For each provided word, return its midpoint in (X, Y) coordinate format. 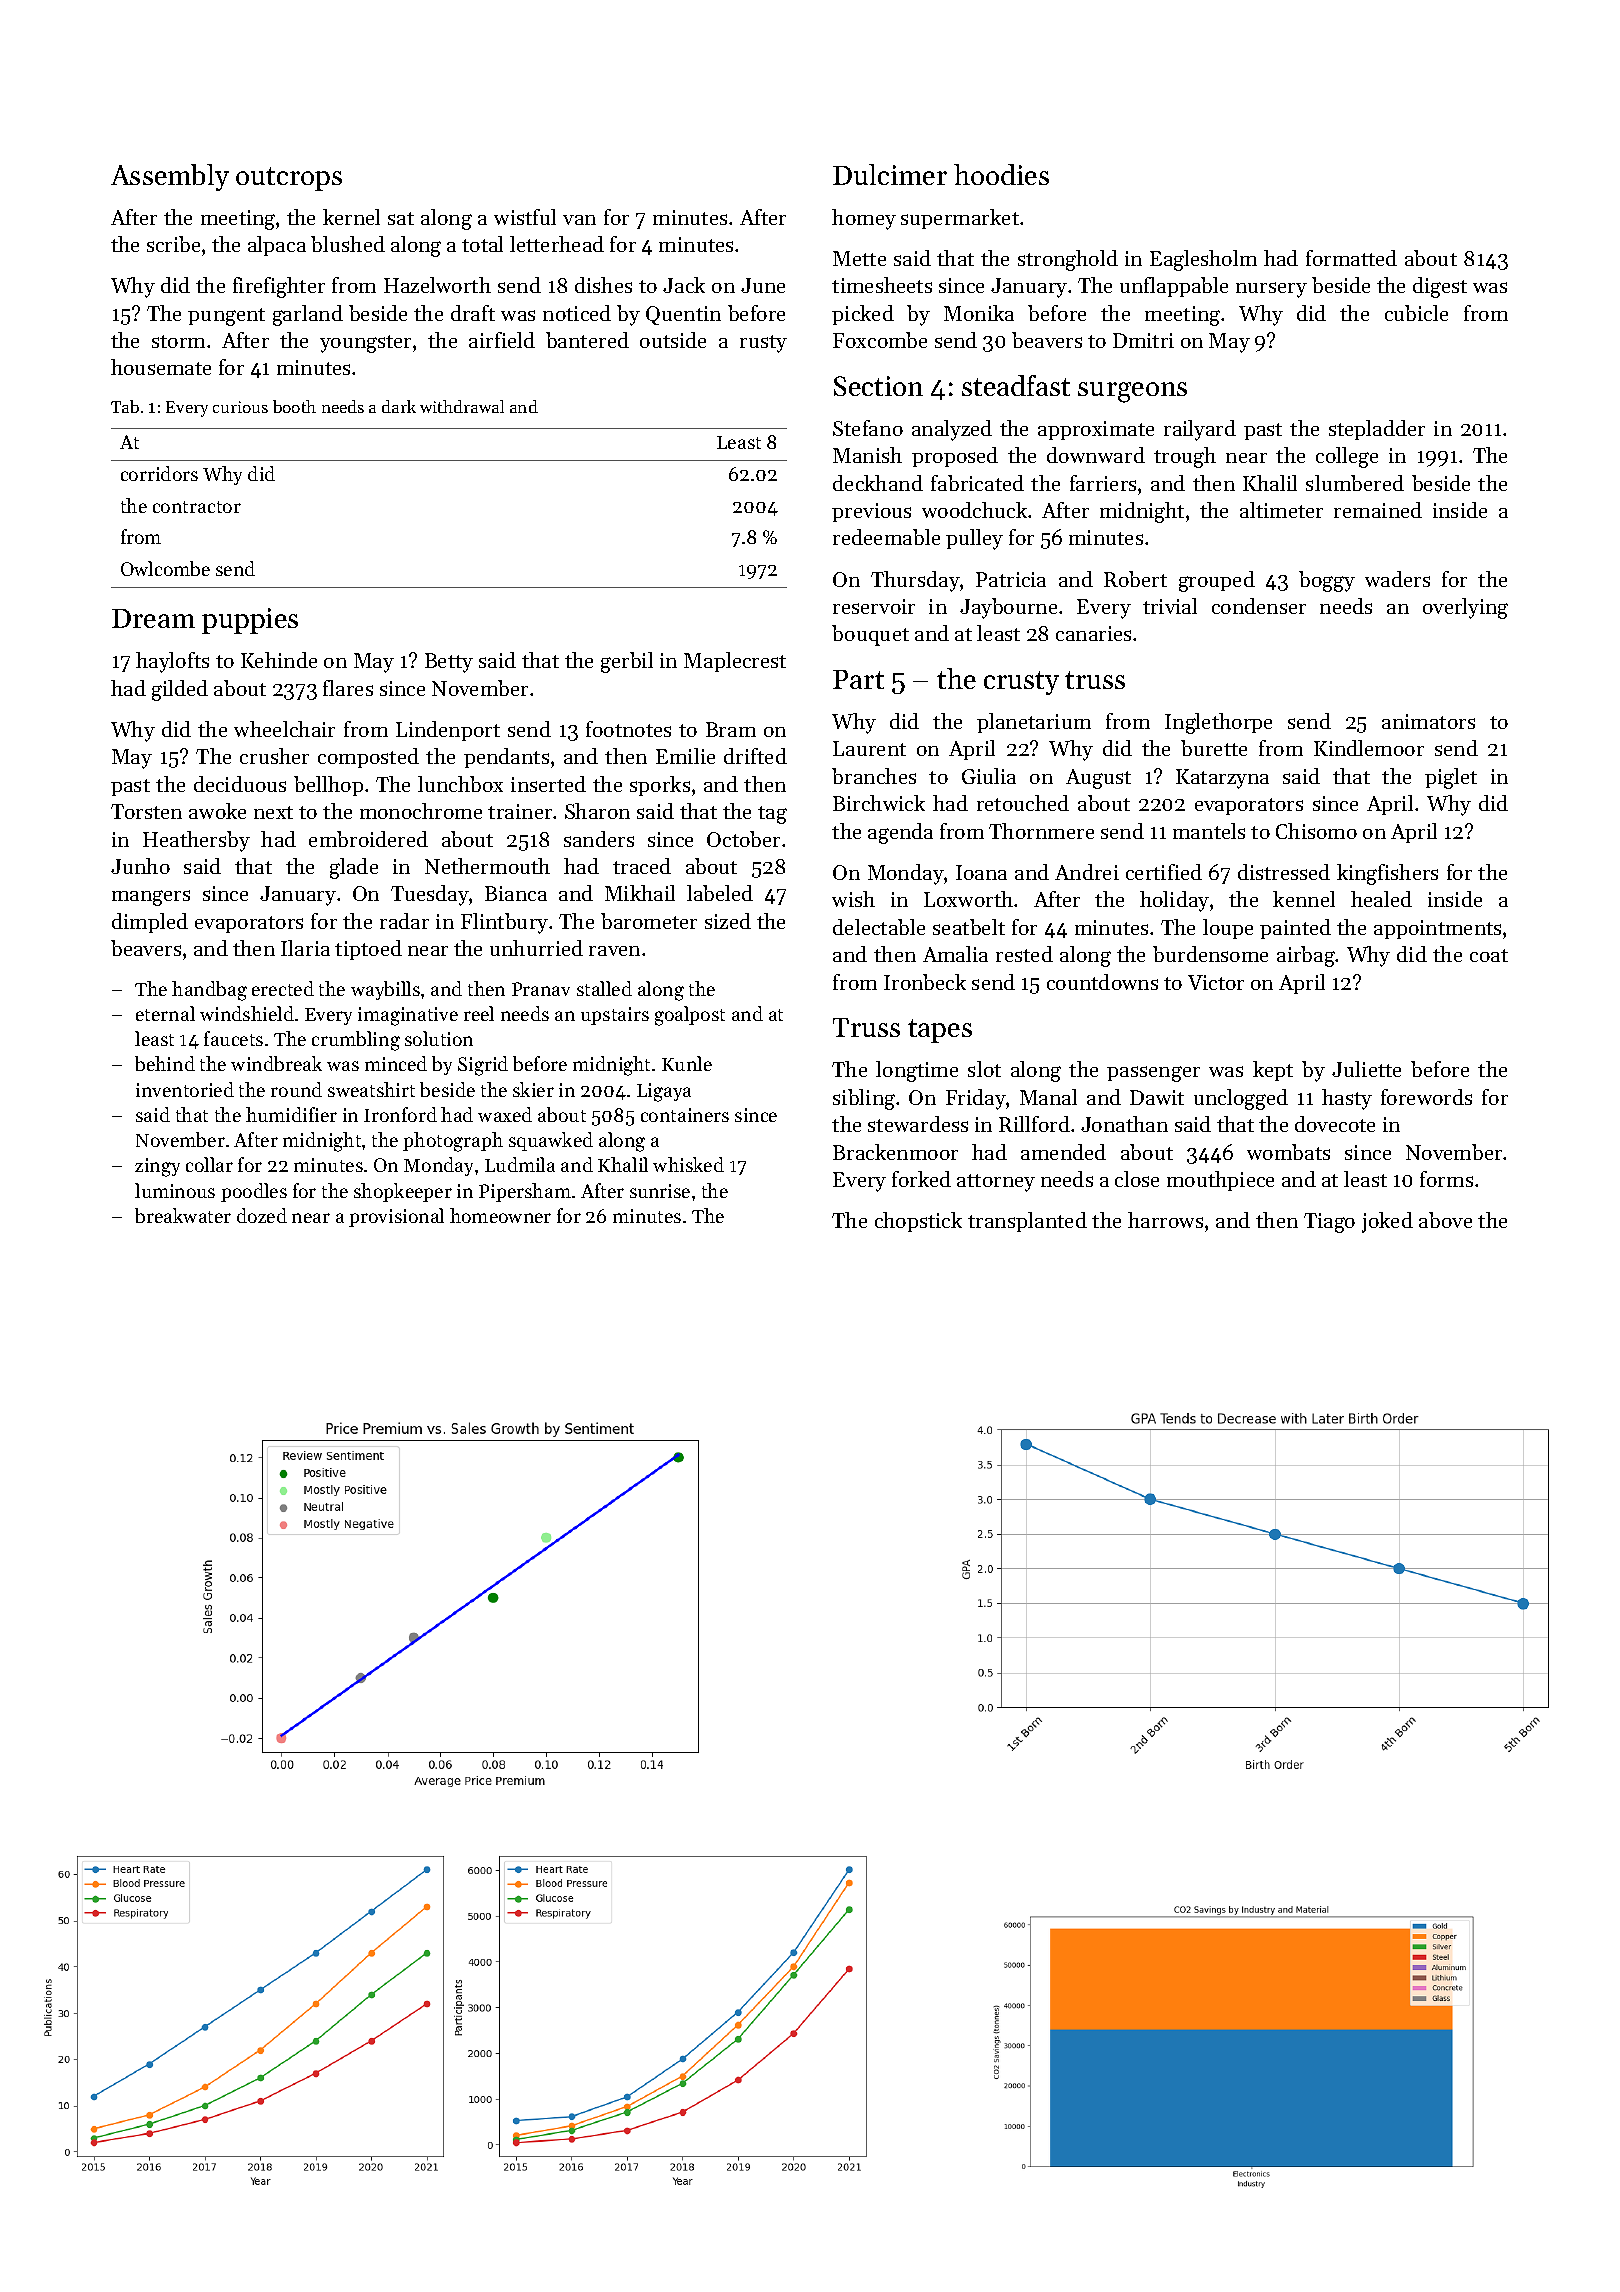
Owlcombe (165, 568)
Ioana (981, 872)
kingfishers (1387, 874)
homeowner (500, 1215)
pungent (226, 317)
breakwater (183, 1215)
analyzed (952, 430)
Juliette (1366, 1069)
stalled (604, 988)
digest (1440, 287)
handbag (209, 991)
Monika (979, 313)
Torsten (146, 811)
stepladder (1377, 430)
